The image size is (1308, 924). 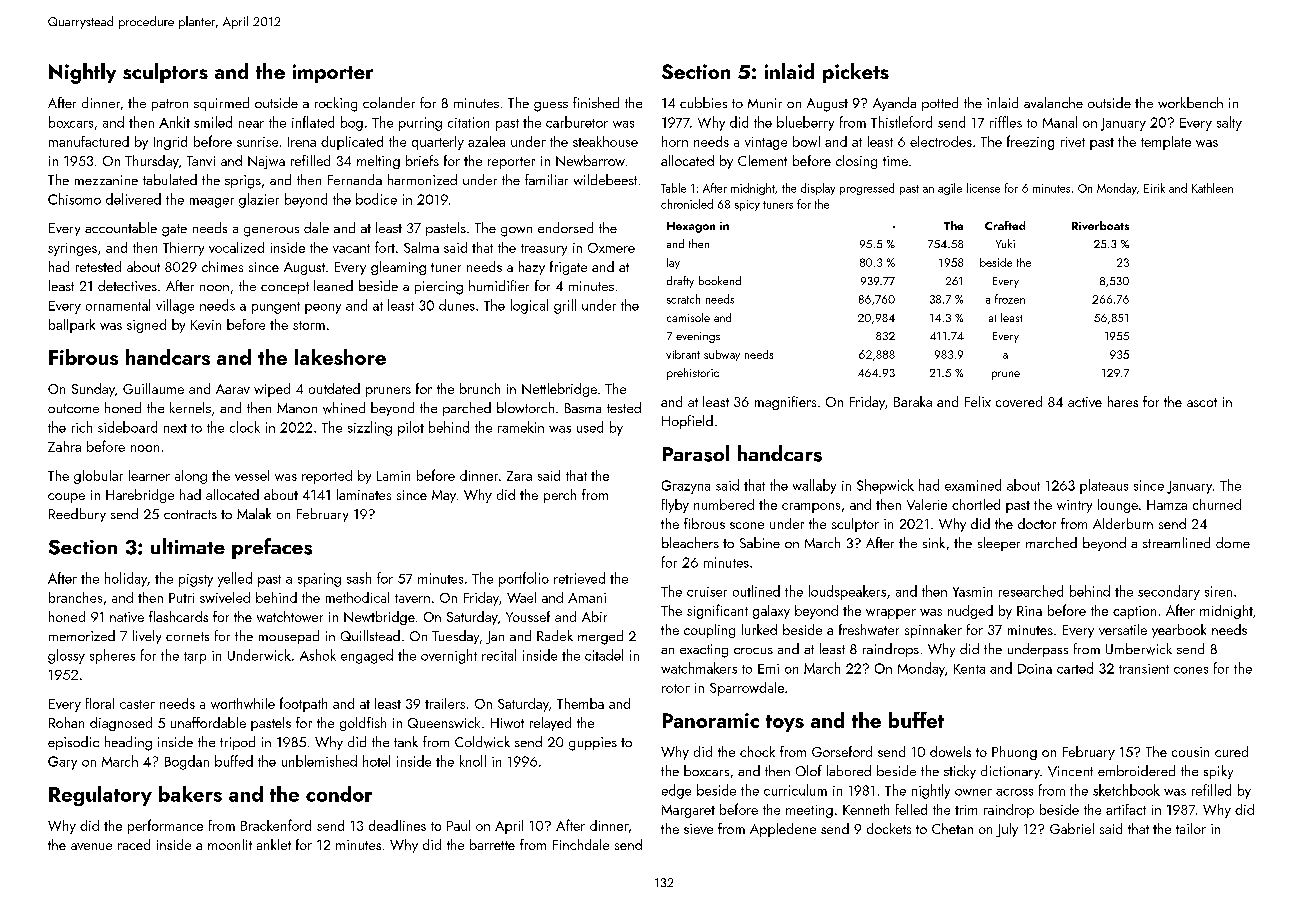 I want to click on coupe, so click(x=66, y=498).
